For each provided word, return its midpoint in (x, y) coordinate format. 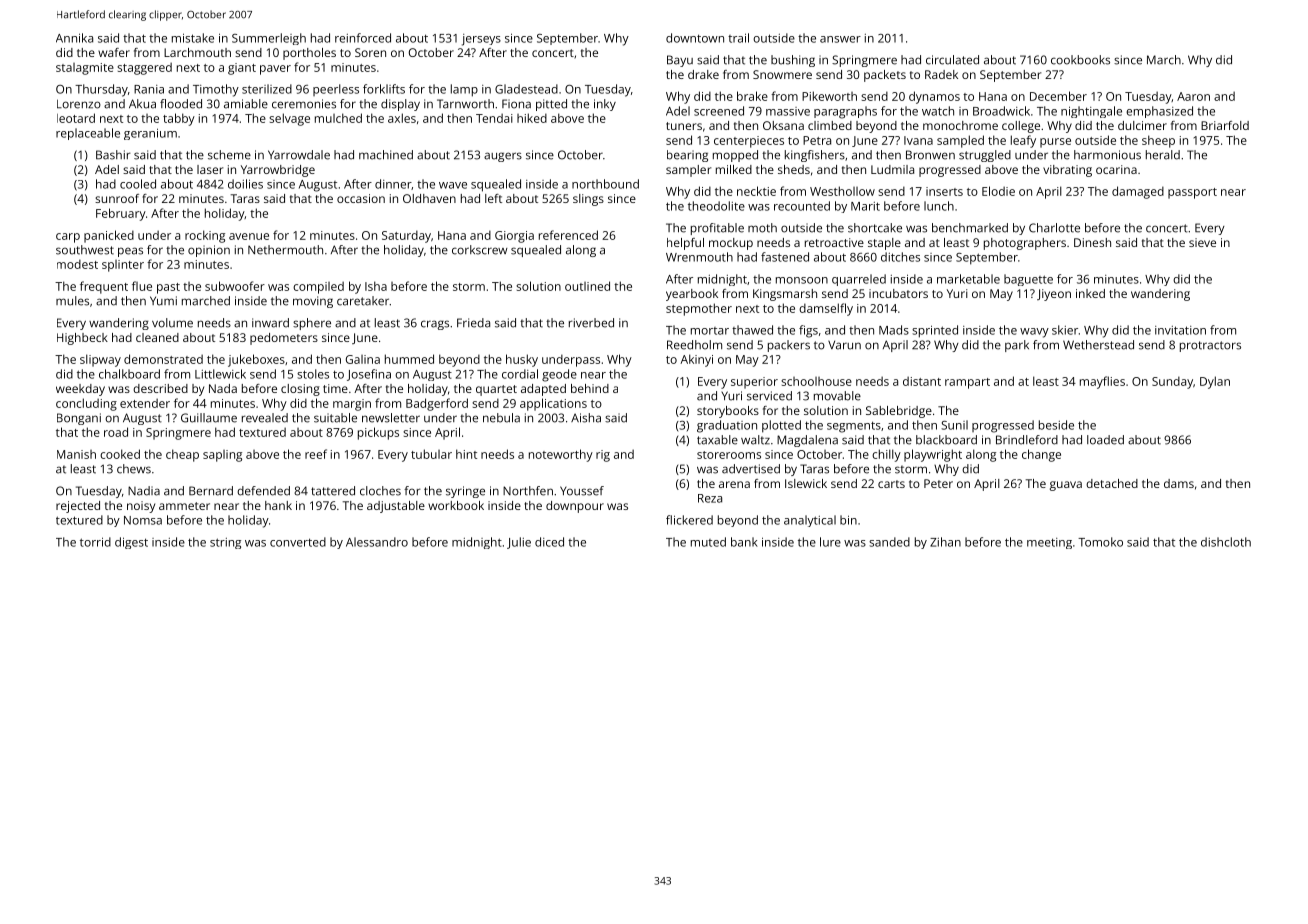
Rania (149, 89)
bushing (793, 61)
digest (131, 543)
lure (830, 542)
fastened (785, 257)
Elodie (998, 191)
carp (68, 238)
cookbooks (1080, 60)
